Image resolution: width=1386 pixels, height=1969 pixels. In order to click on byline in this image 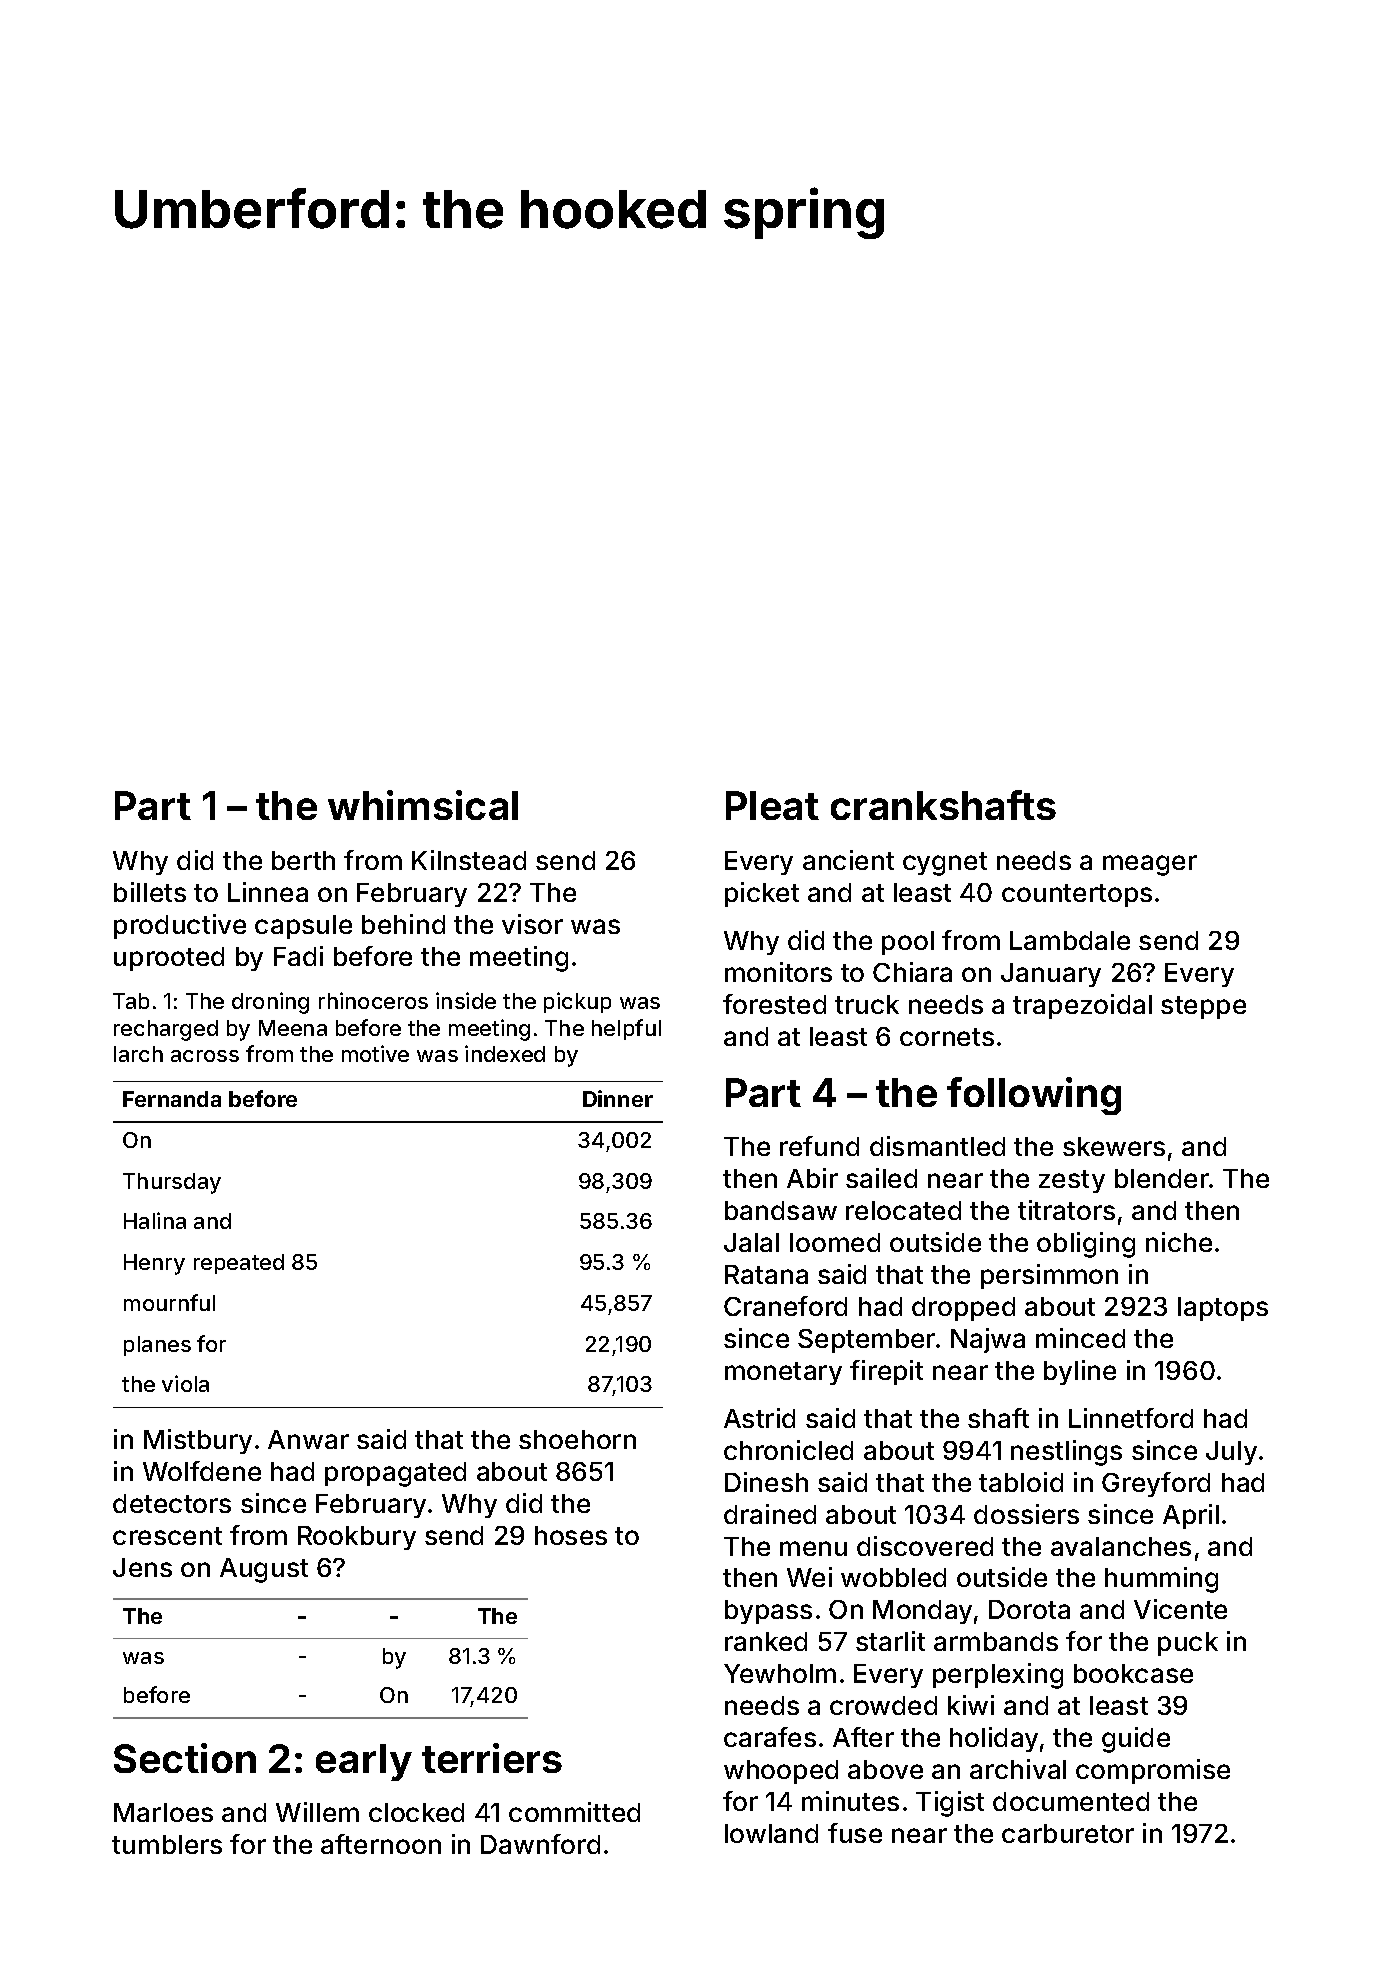, I will do `click(1080, 1372)`.
